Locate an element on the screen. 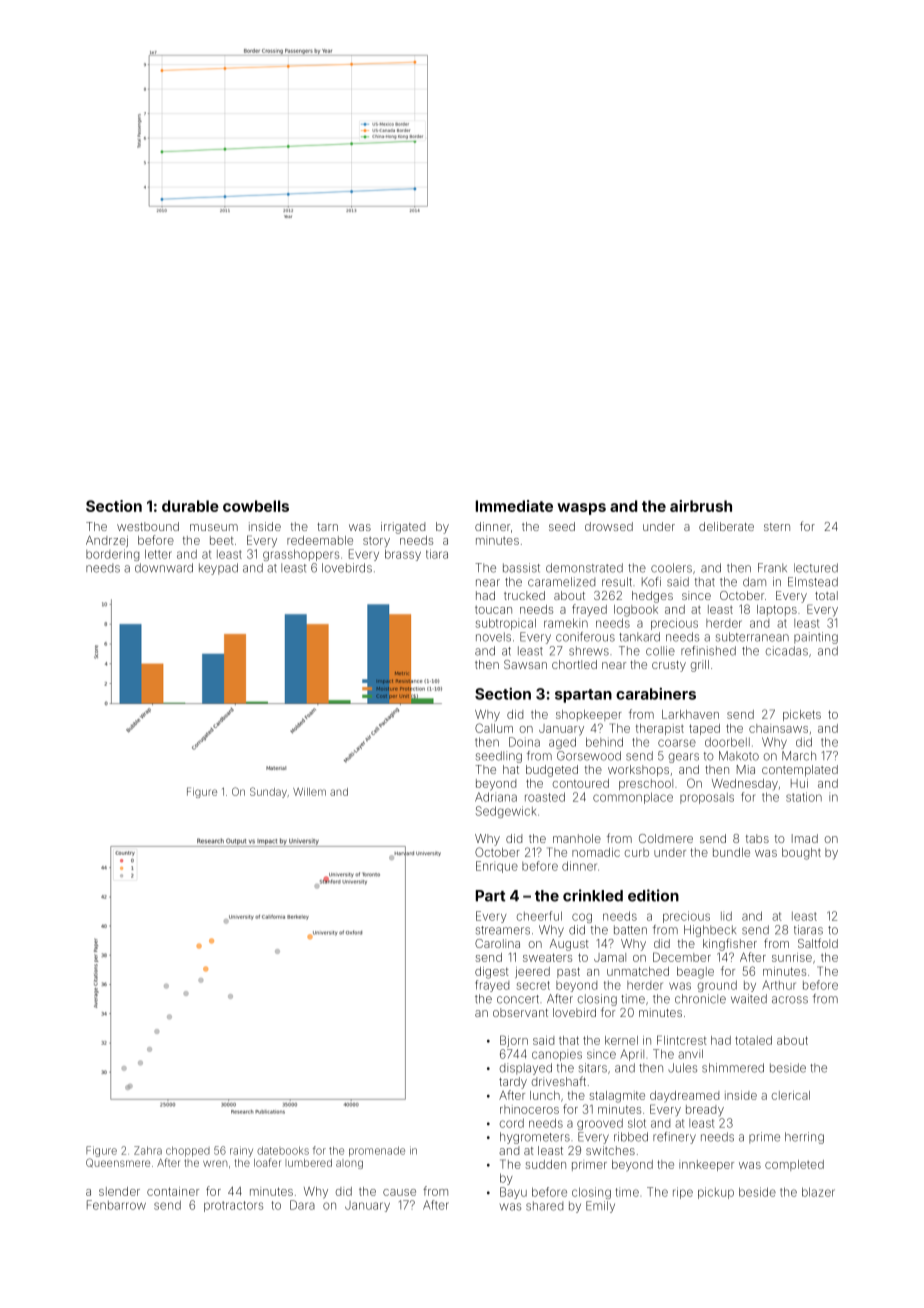 This screenshot has height=1308, width=924. laptops is located at coordinates (777, 610).
